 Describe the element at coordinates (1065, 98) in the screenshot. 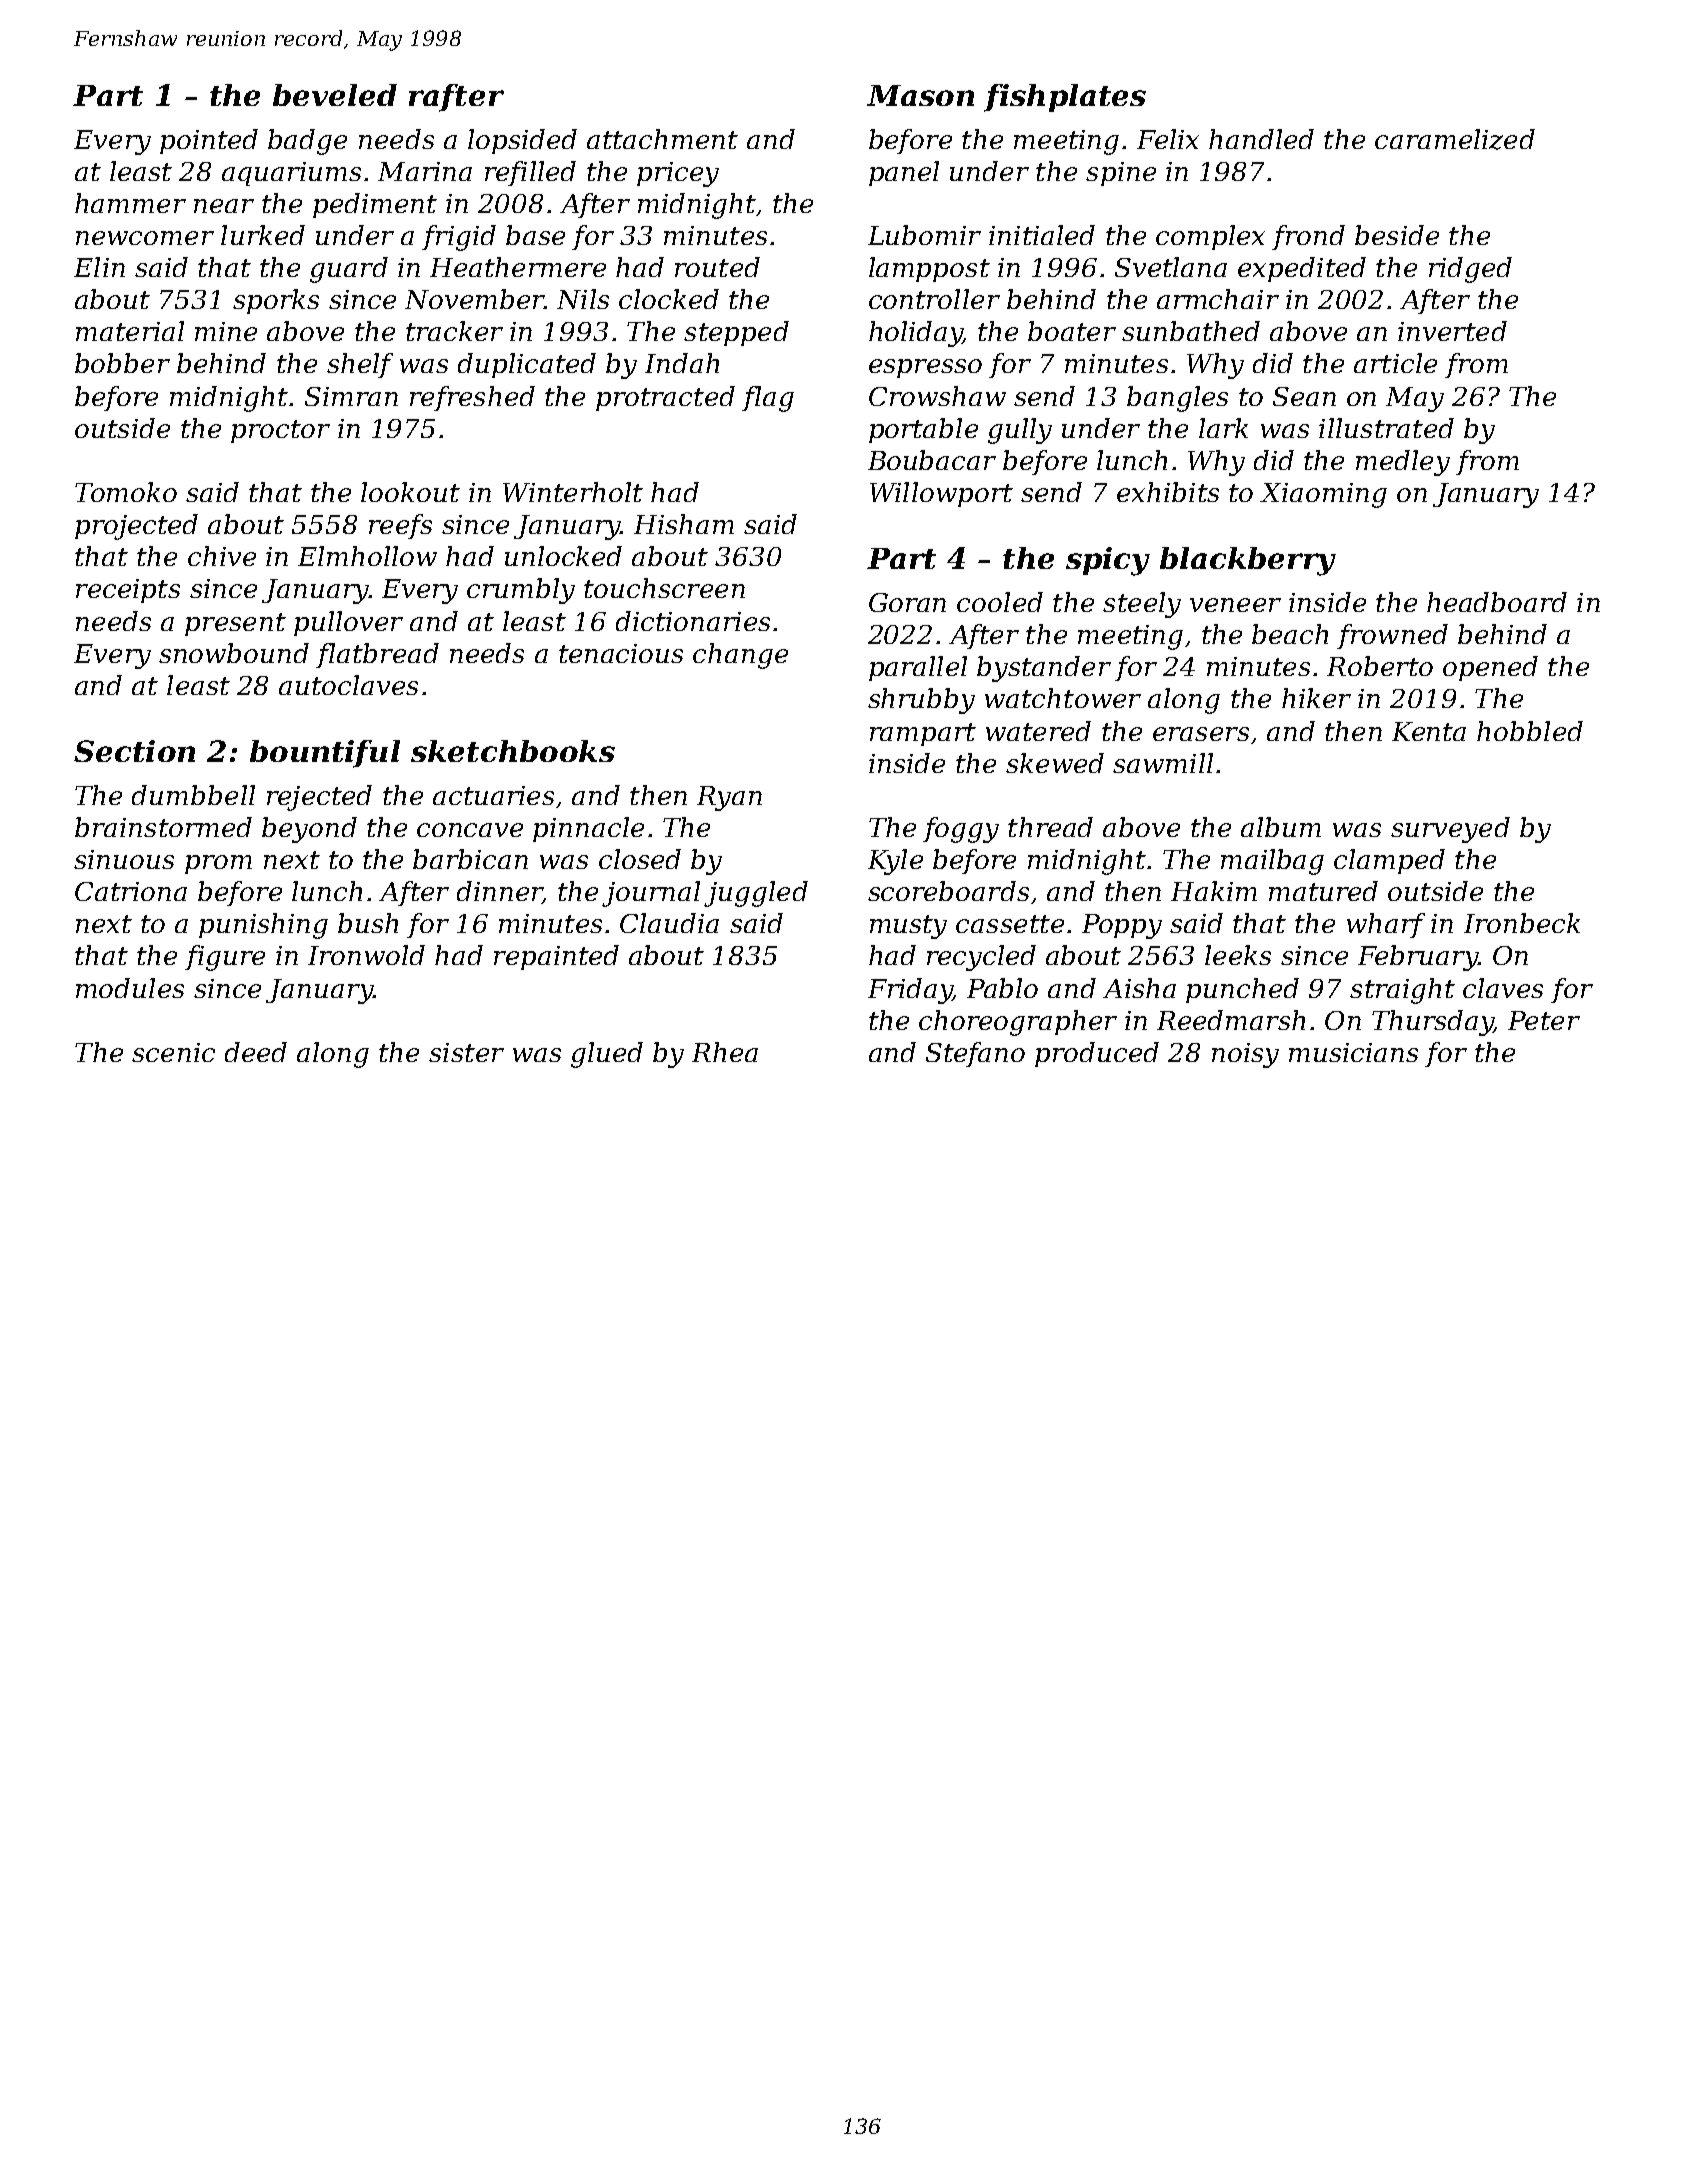

I see `fishplates` at that location.
